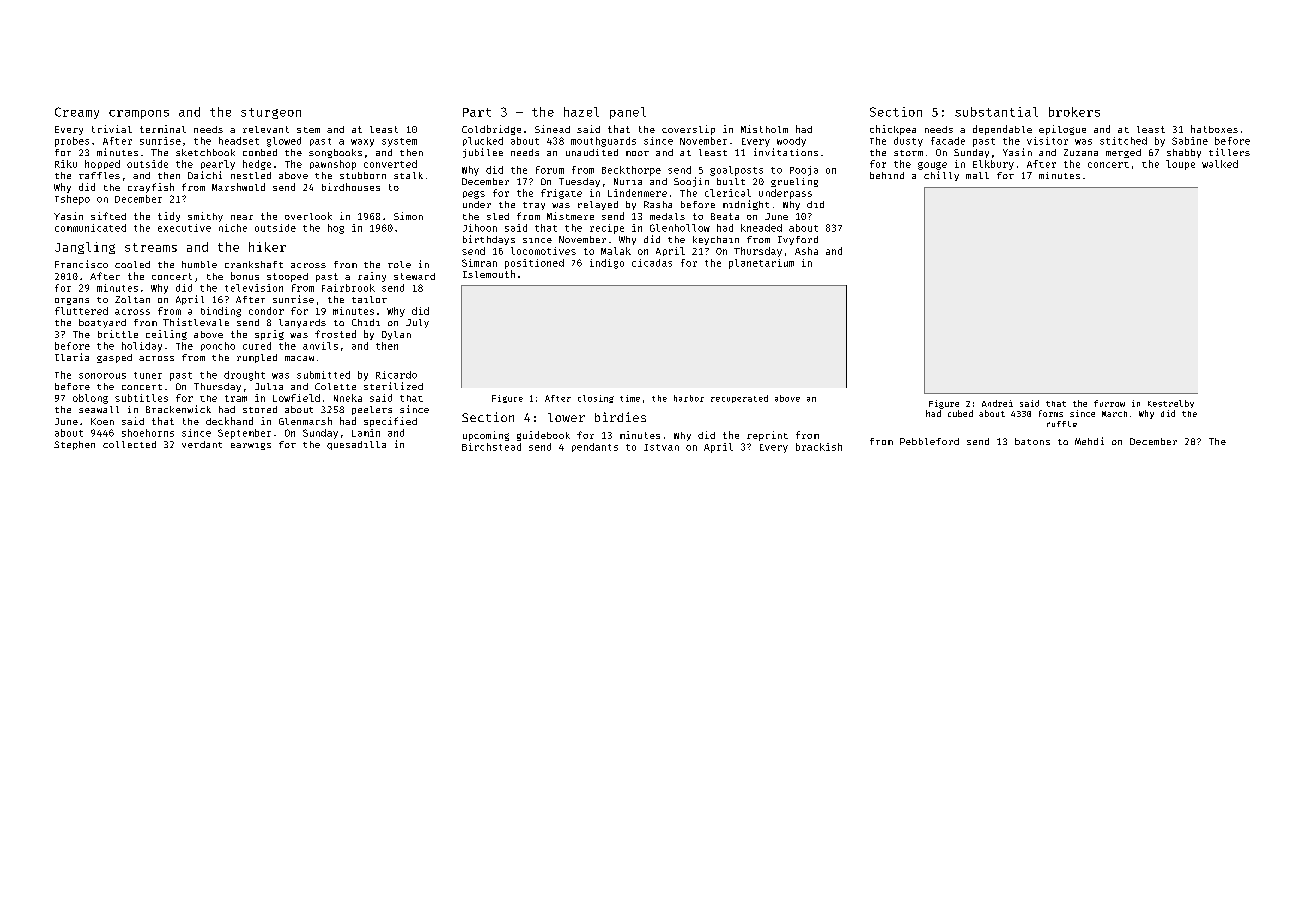 The image size is (1308, 924). What do you see at coordinates (90, 399) in the document?
I see `oblong` at bounding box center [90, 399].
